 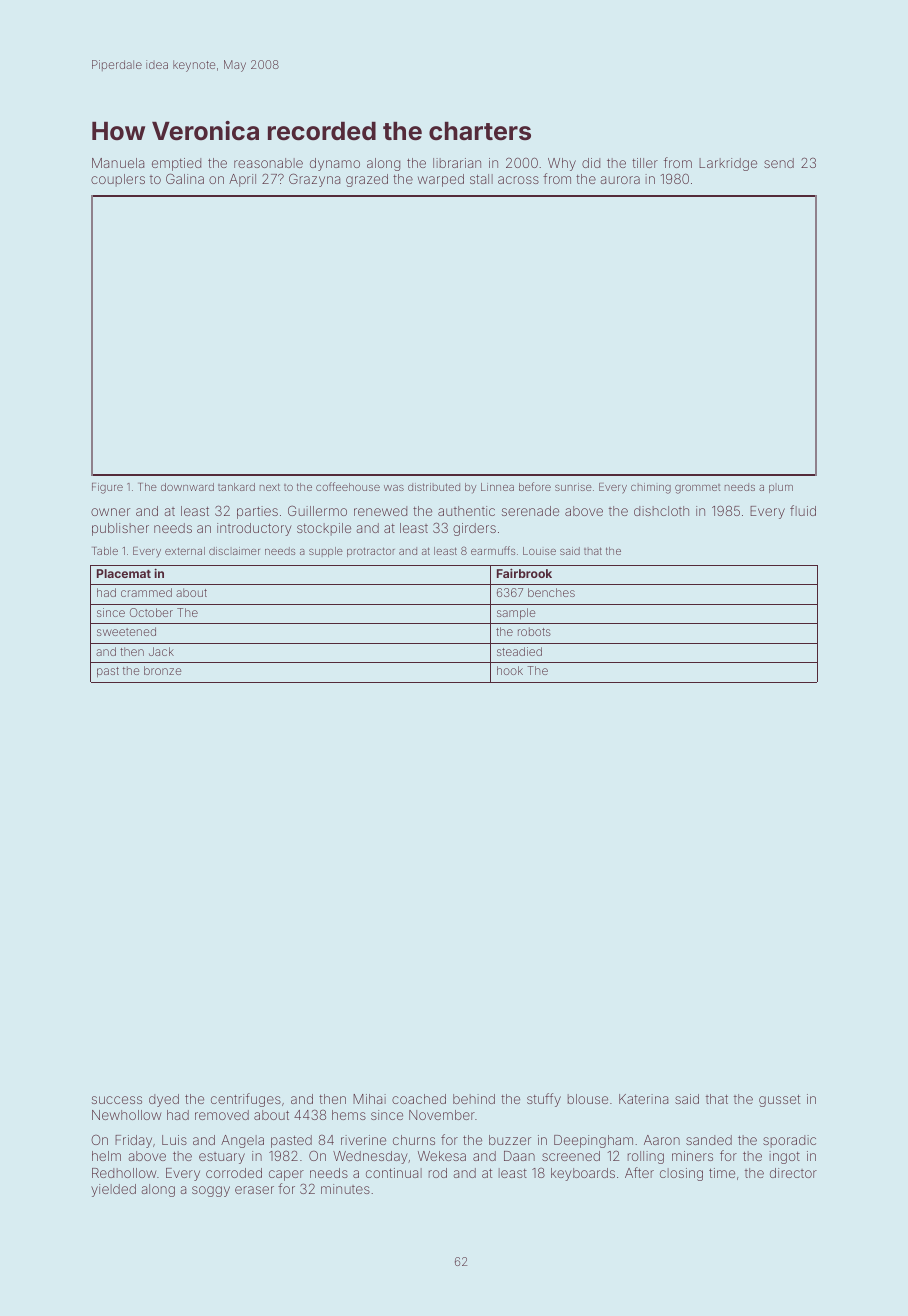 I want to click on coached, so click(x=419, y=1099).
